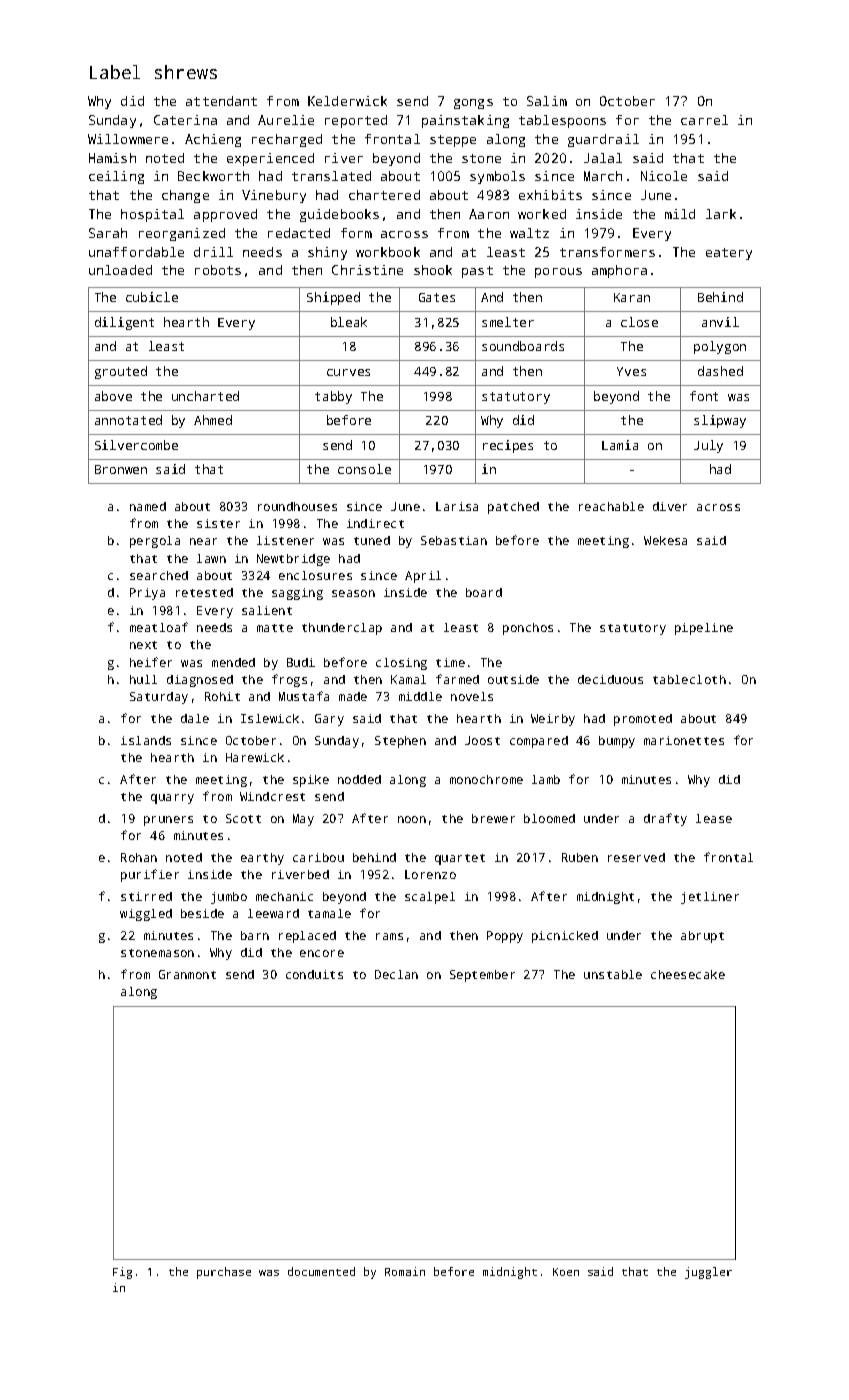 This screenshot has width=849, height=1400. What do you see at coordinates (327, 253) in the screenshot?
I see `shiny` at bounding box center [327, 253].
